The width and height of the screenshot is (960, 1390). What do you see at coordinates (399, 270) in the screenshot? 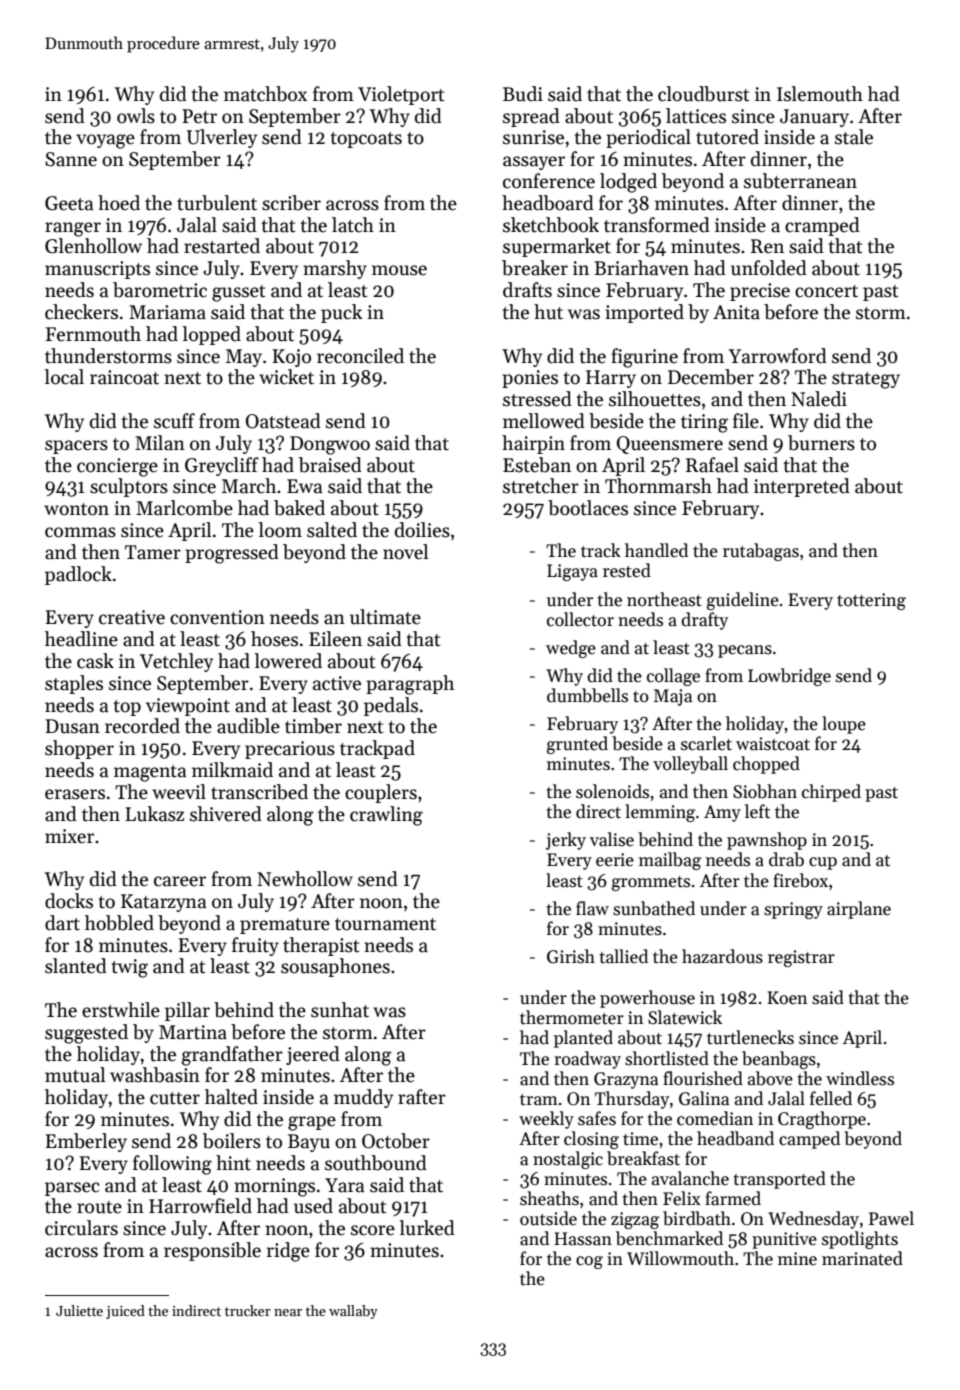
I see `mouse` at bounding box center [399, 270].
